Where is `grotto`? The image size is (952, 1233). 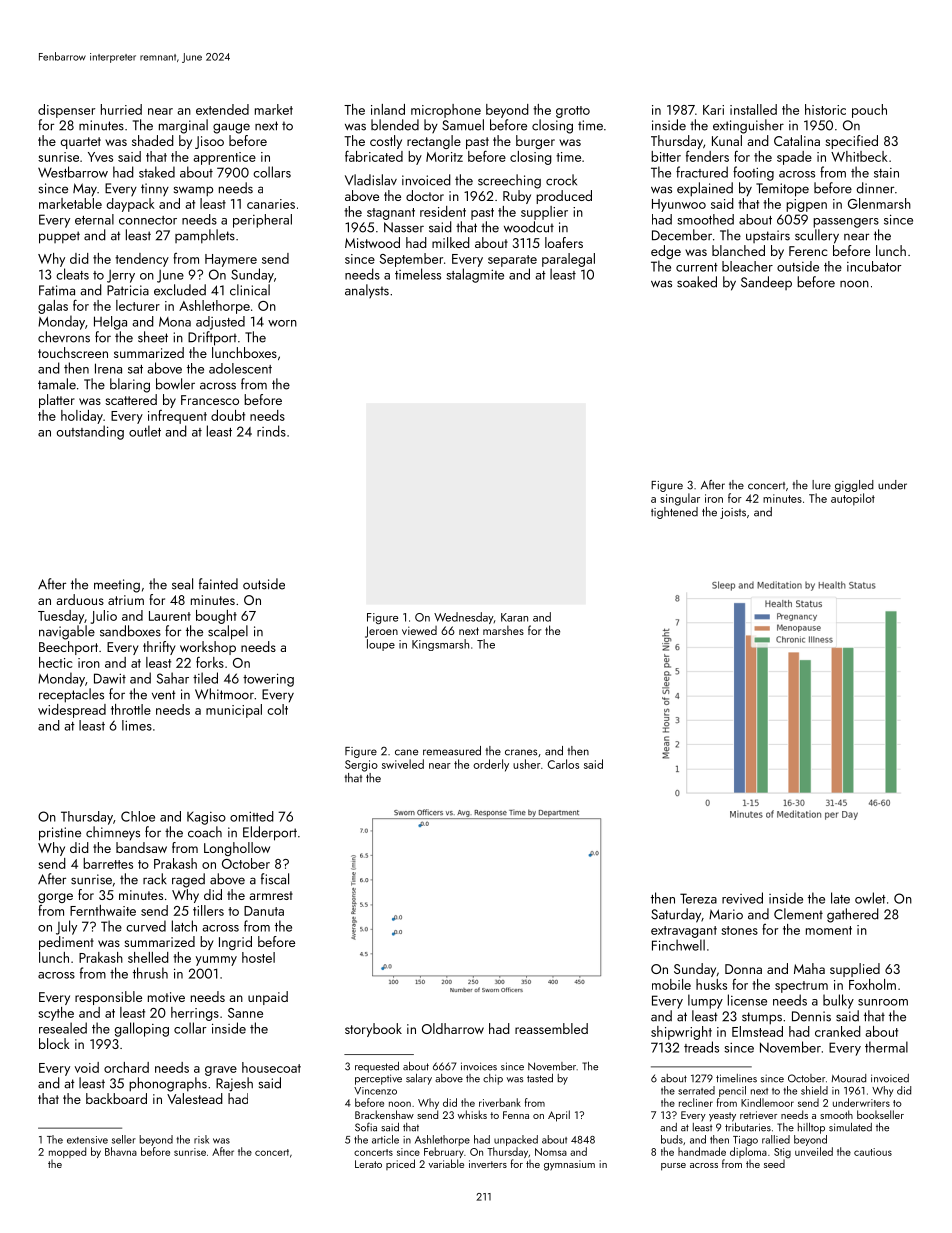
grotto is located at coordinates (573, 112).
